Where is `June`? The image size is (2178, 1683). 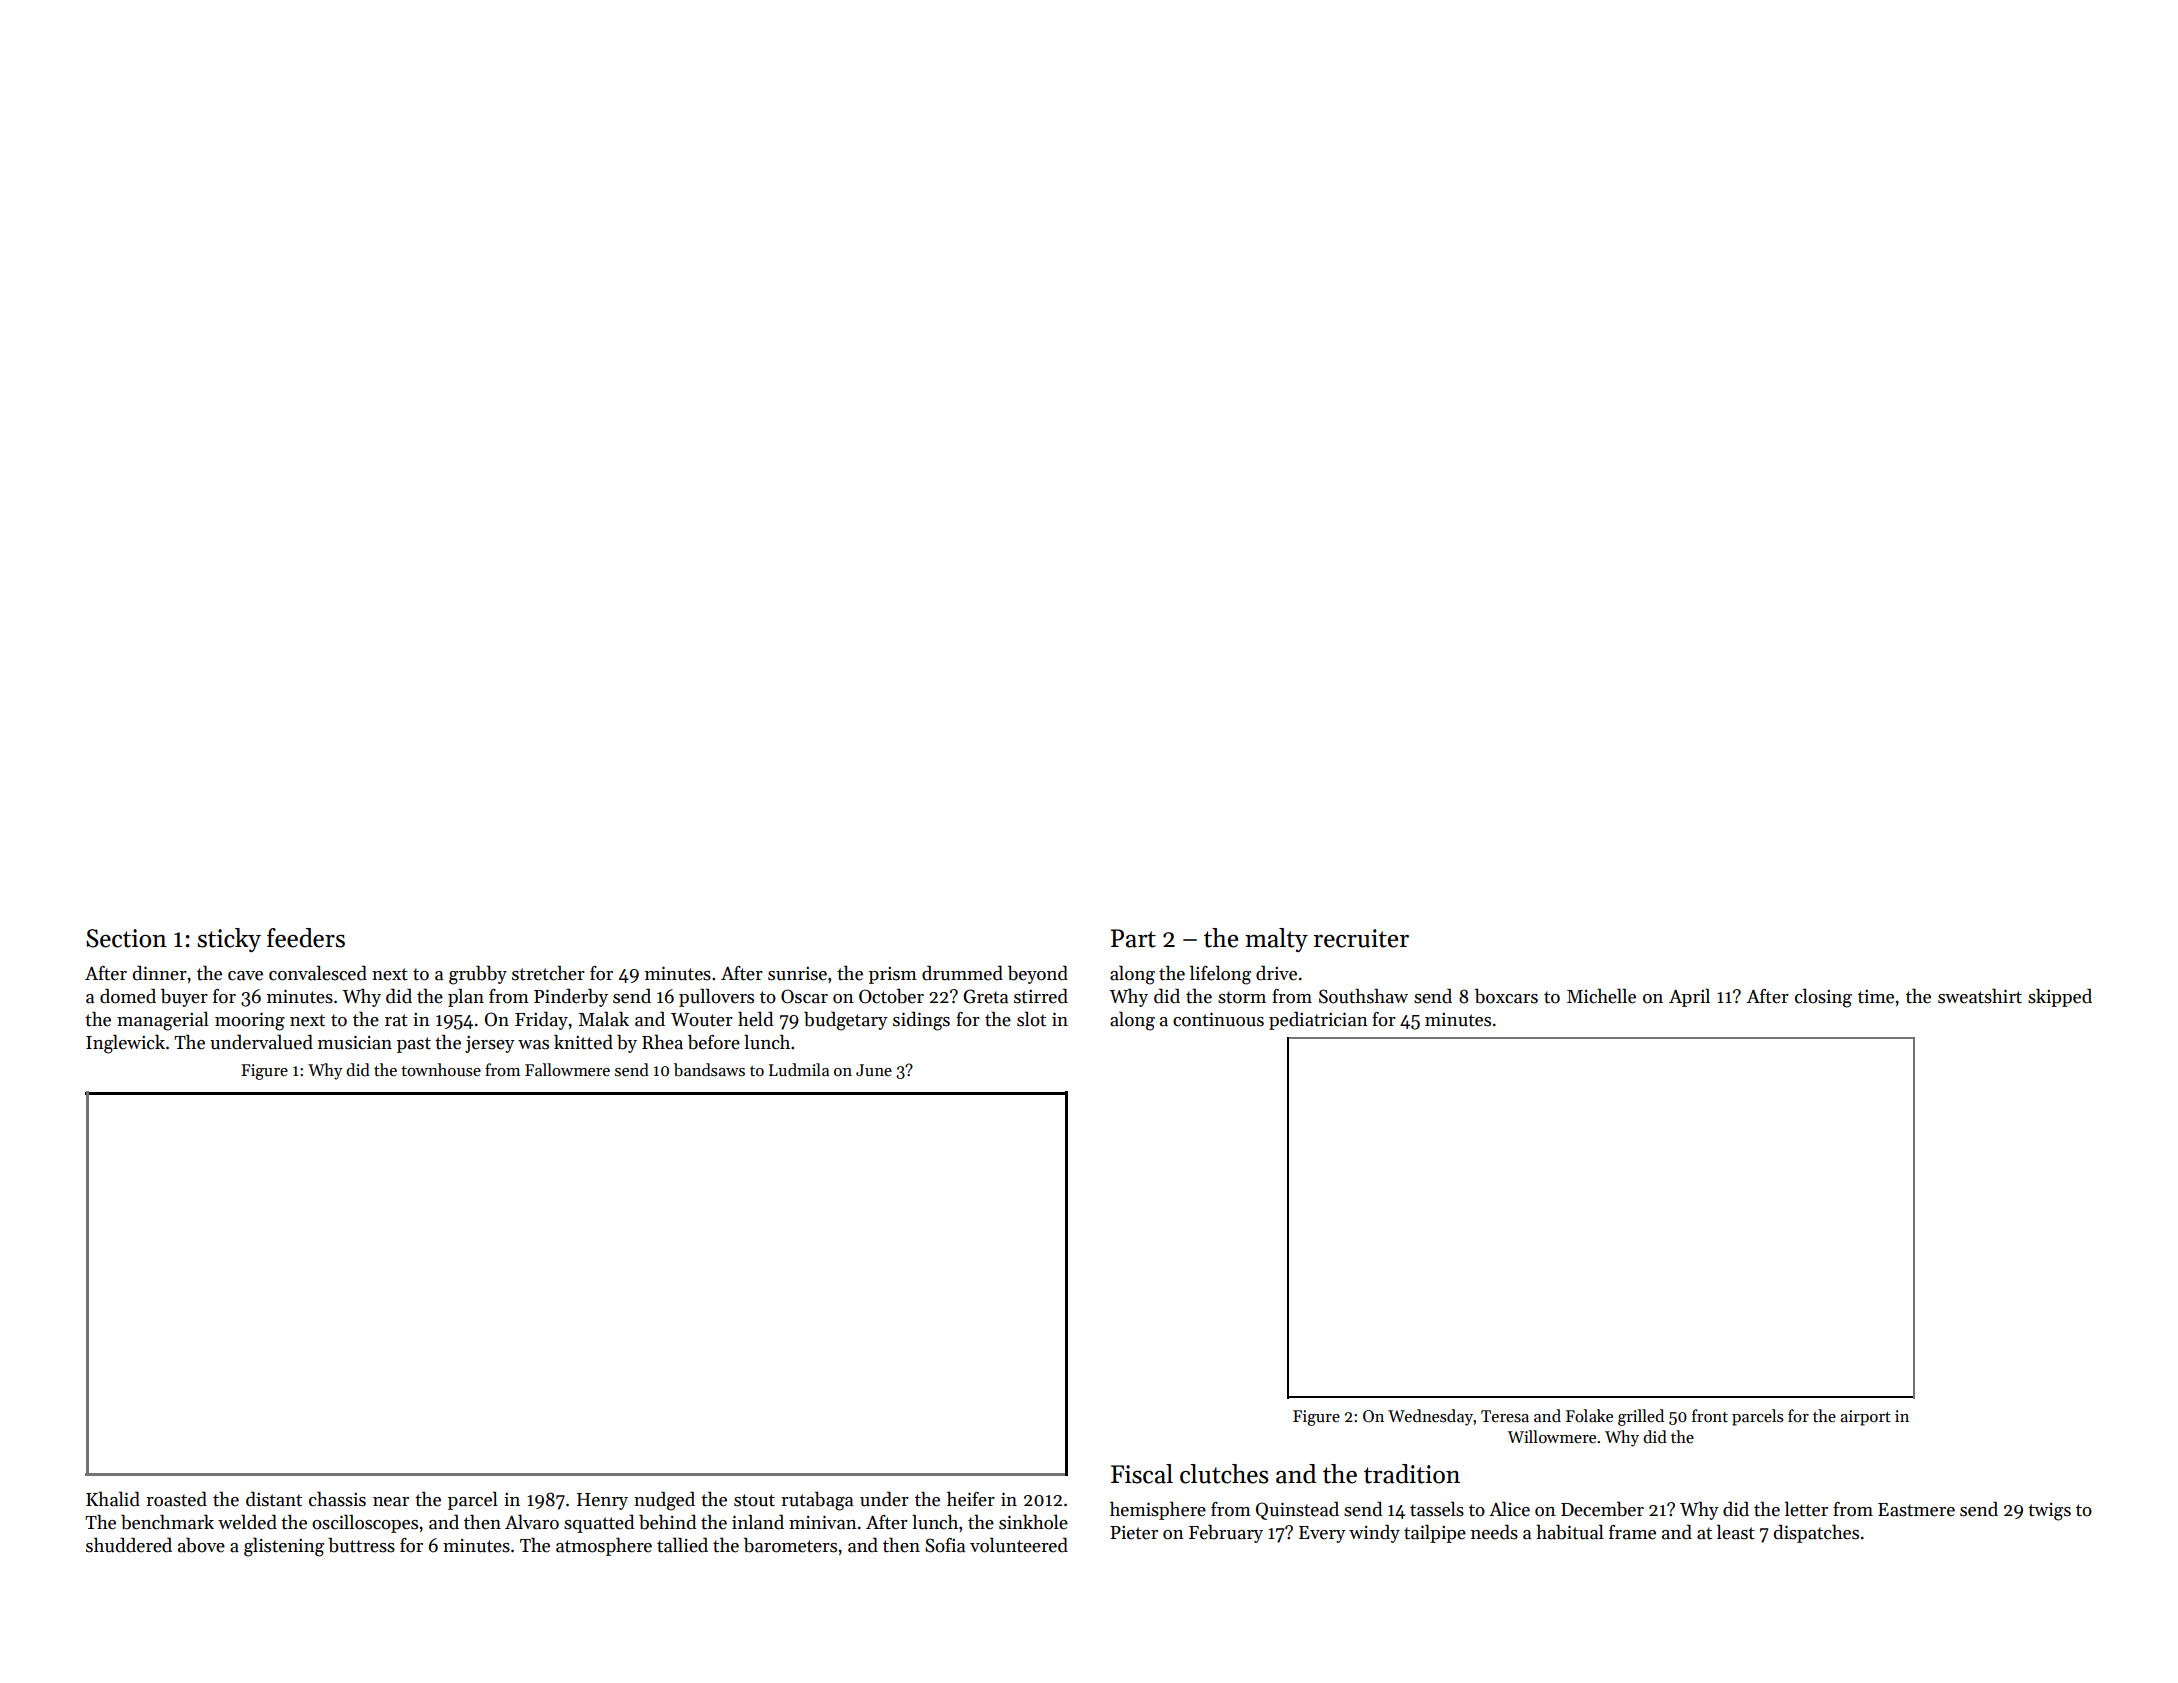 June is located at coordinates (874, 1070).
